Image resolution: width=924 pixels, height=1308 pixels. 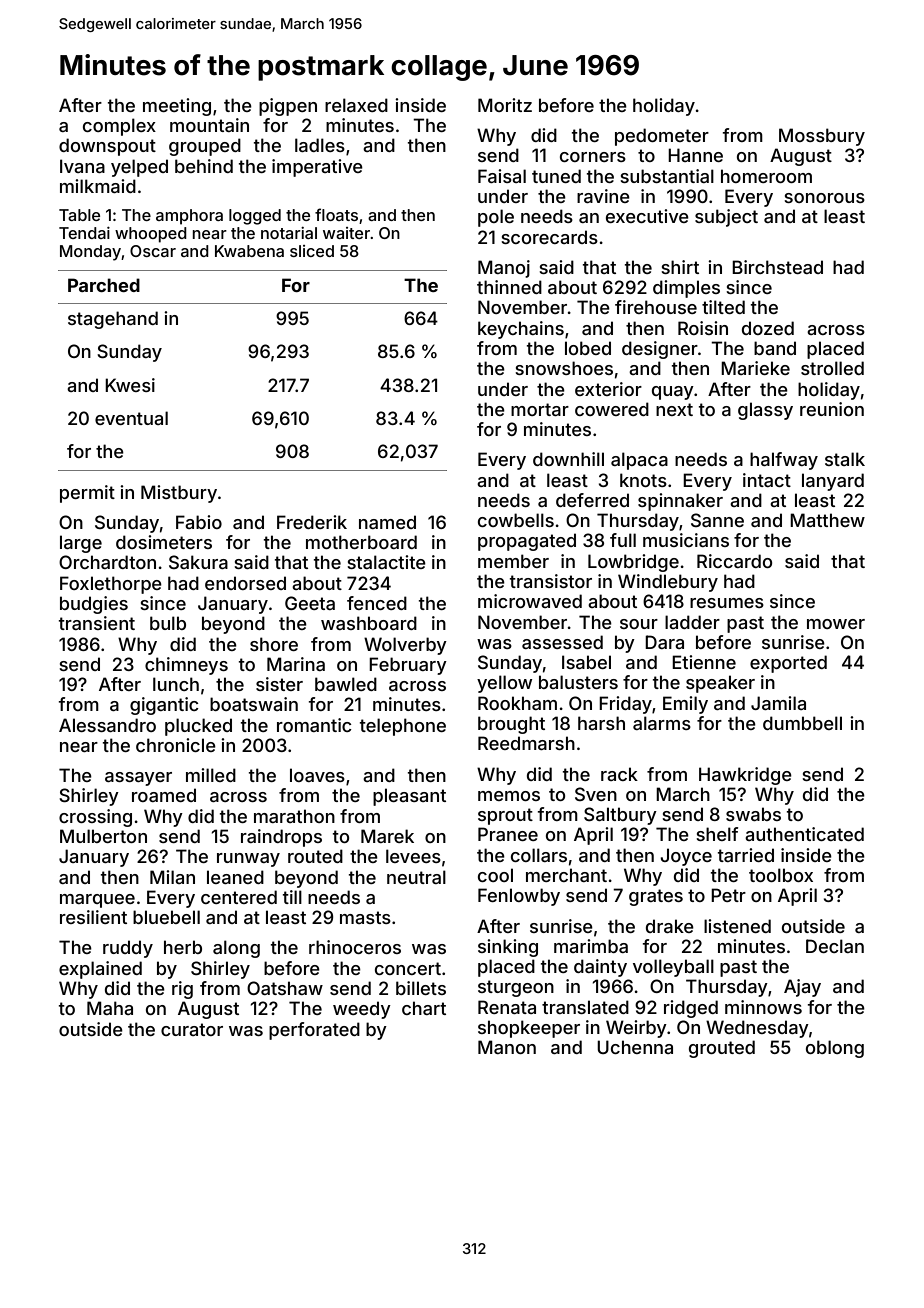 What do you see at coordinates (177, 107) in the screenshot?
I see `meeting` at bounding box center [177, 107].
